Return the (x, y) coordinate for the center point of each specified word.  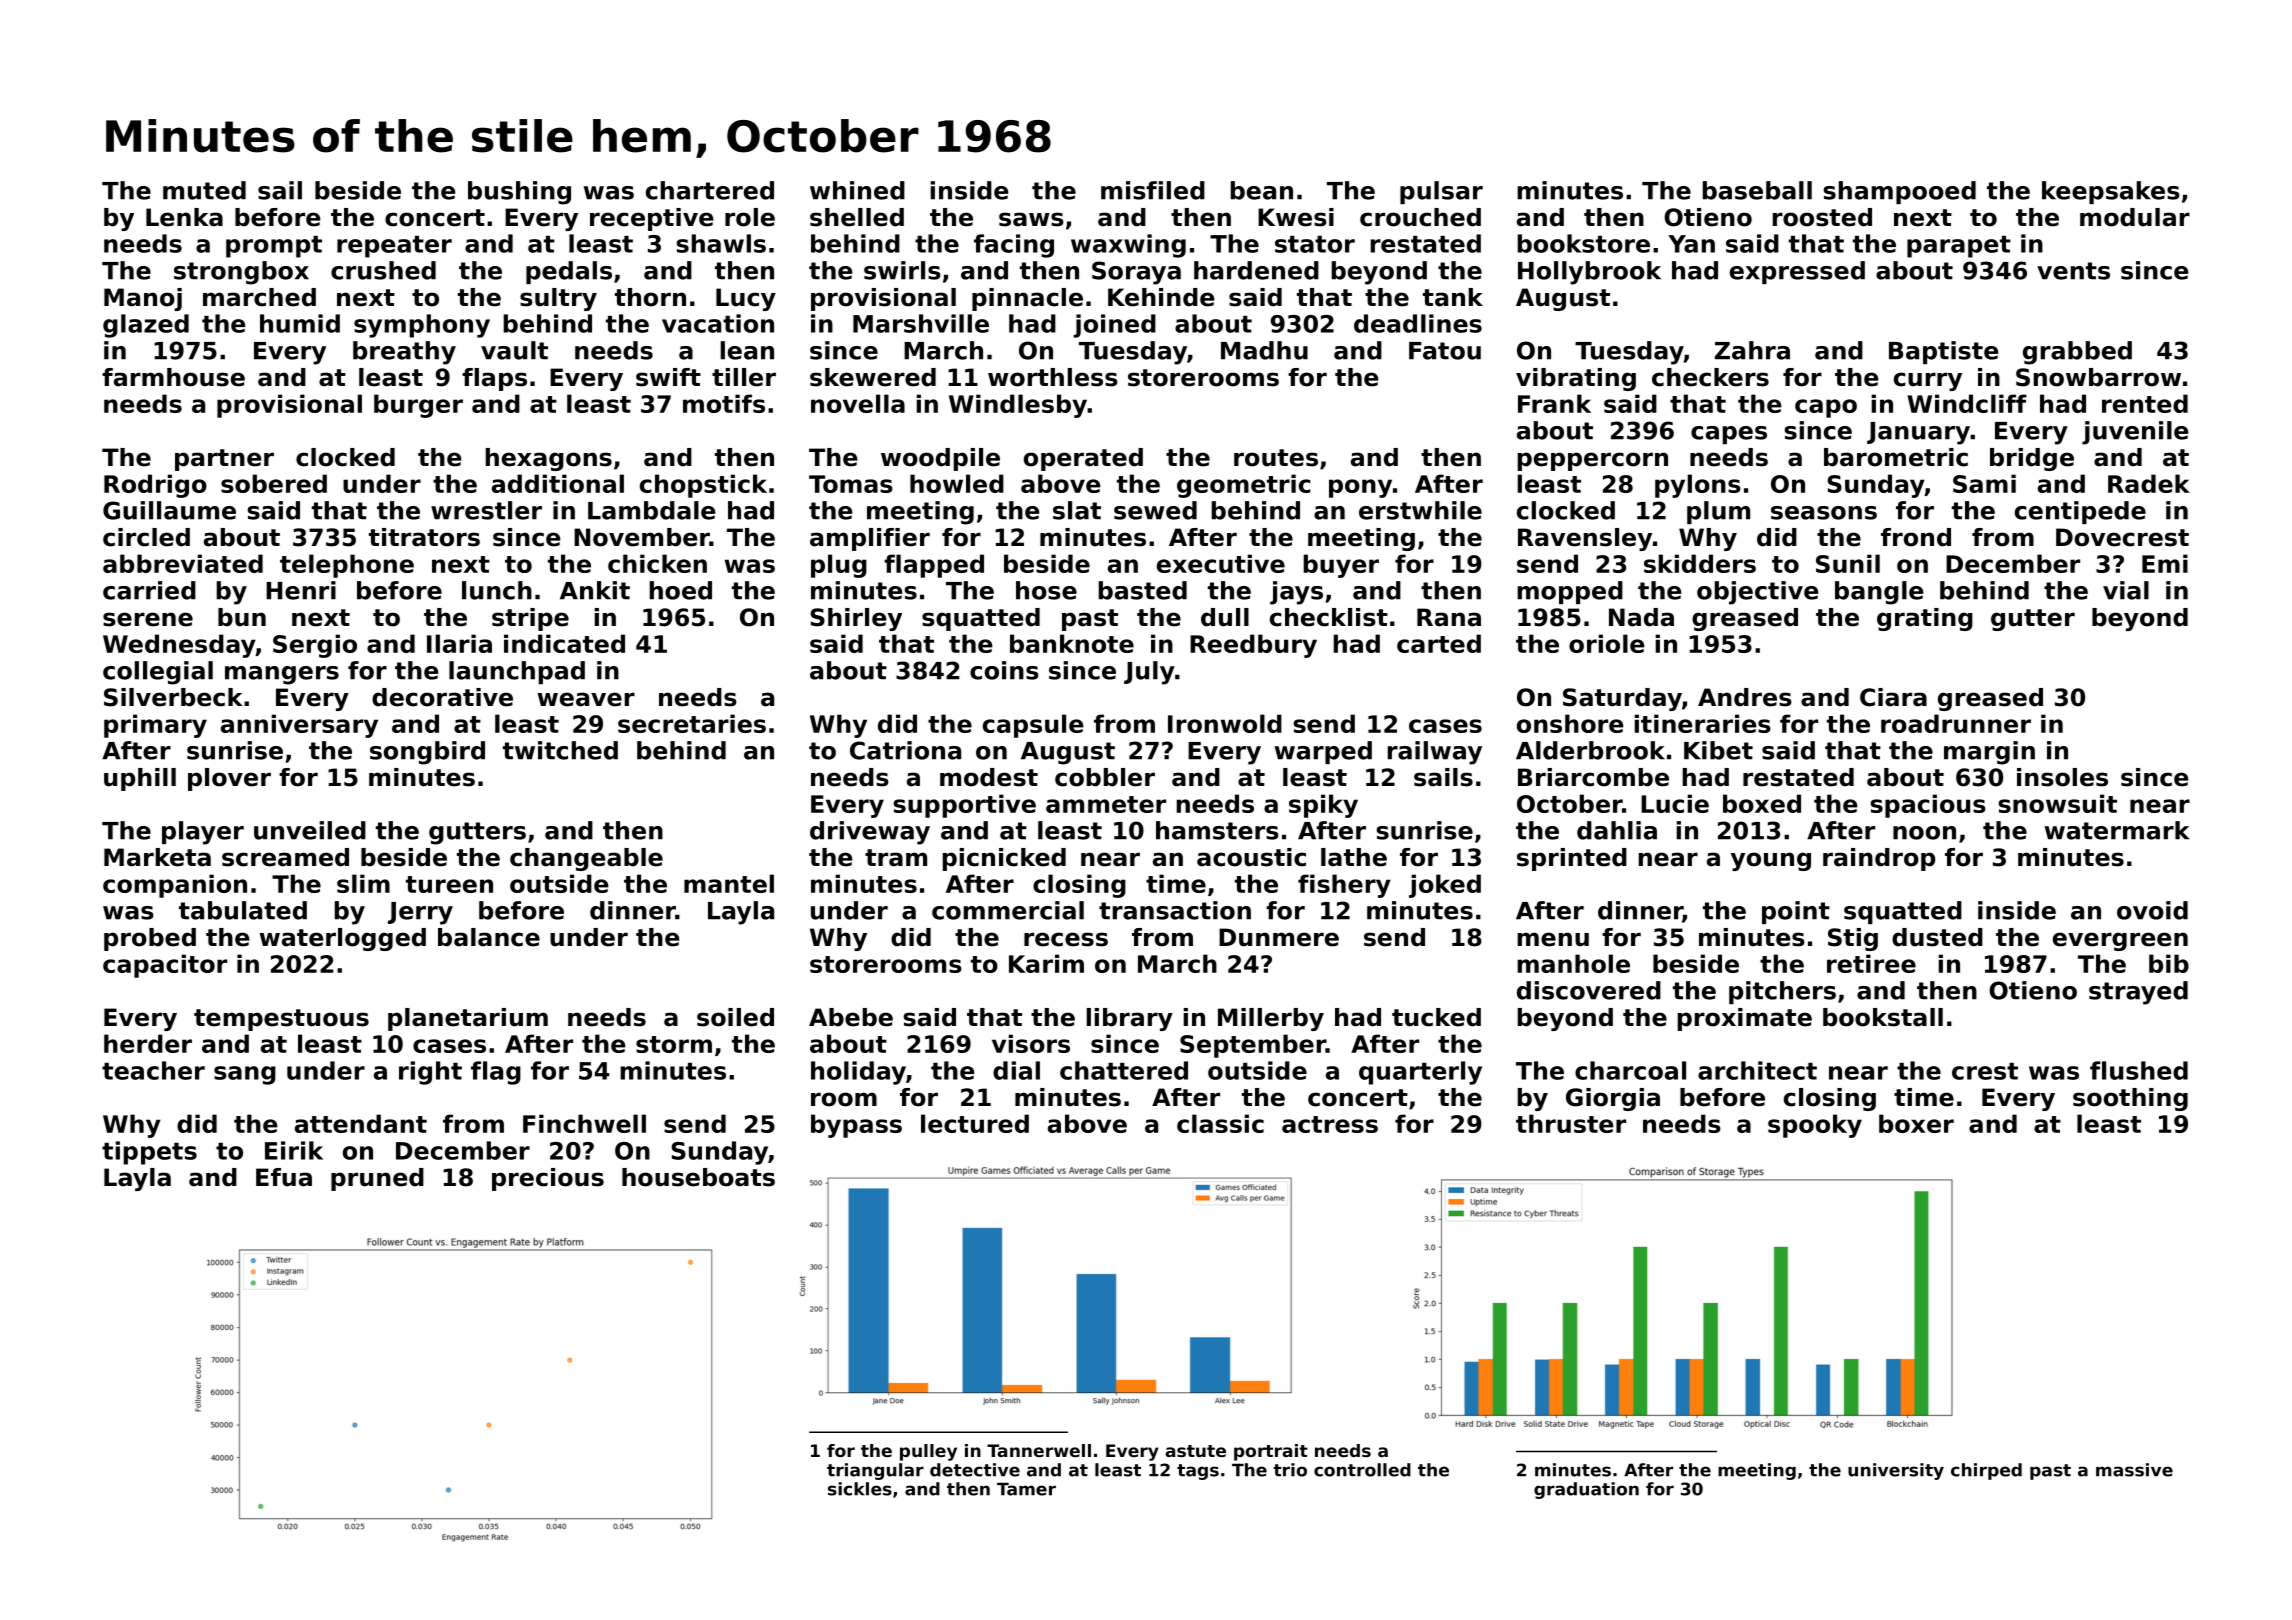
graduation (1586, 1490)
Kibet (1718, 750)
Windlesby (1018, 406)
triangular (875, 1471)
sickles (860, 1489)
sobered (274, 483)
